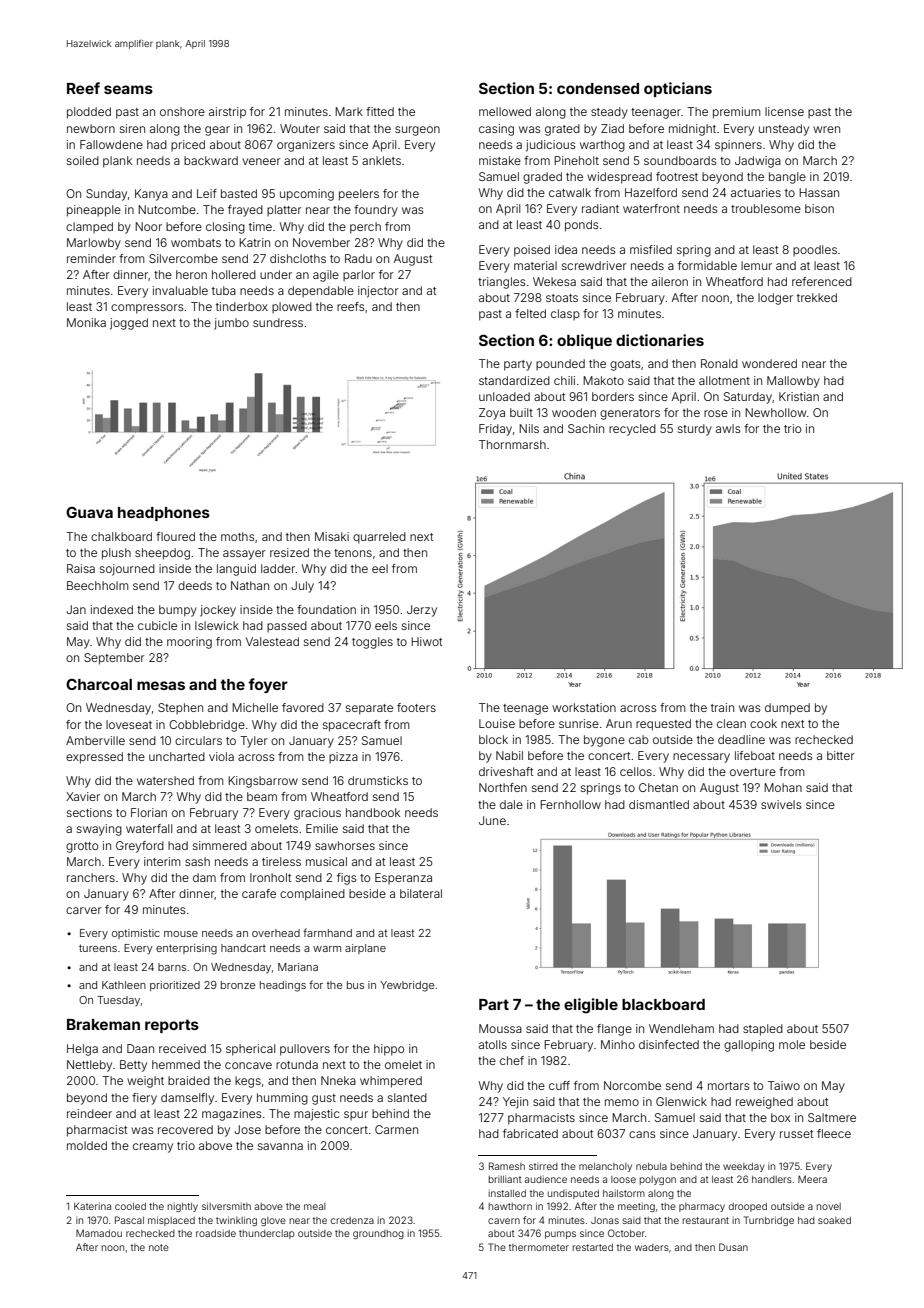 The image size is (924, 1308). What do you see at coordinates (651, 192) in the screenshot?
I see `Hazelford` at bounding box center [651, 192].
